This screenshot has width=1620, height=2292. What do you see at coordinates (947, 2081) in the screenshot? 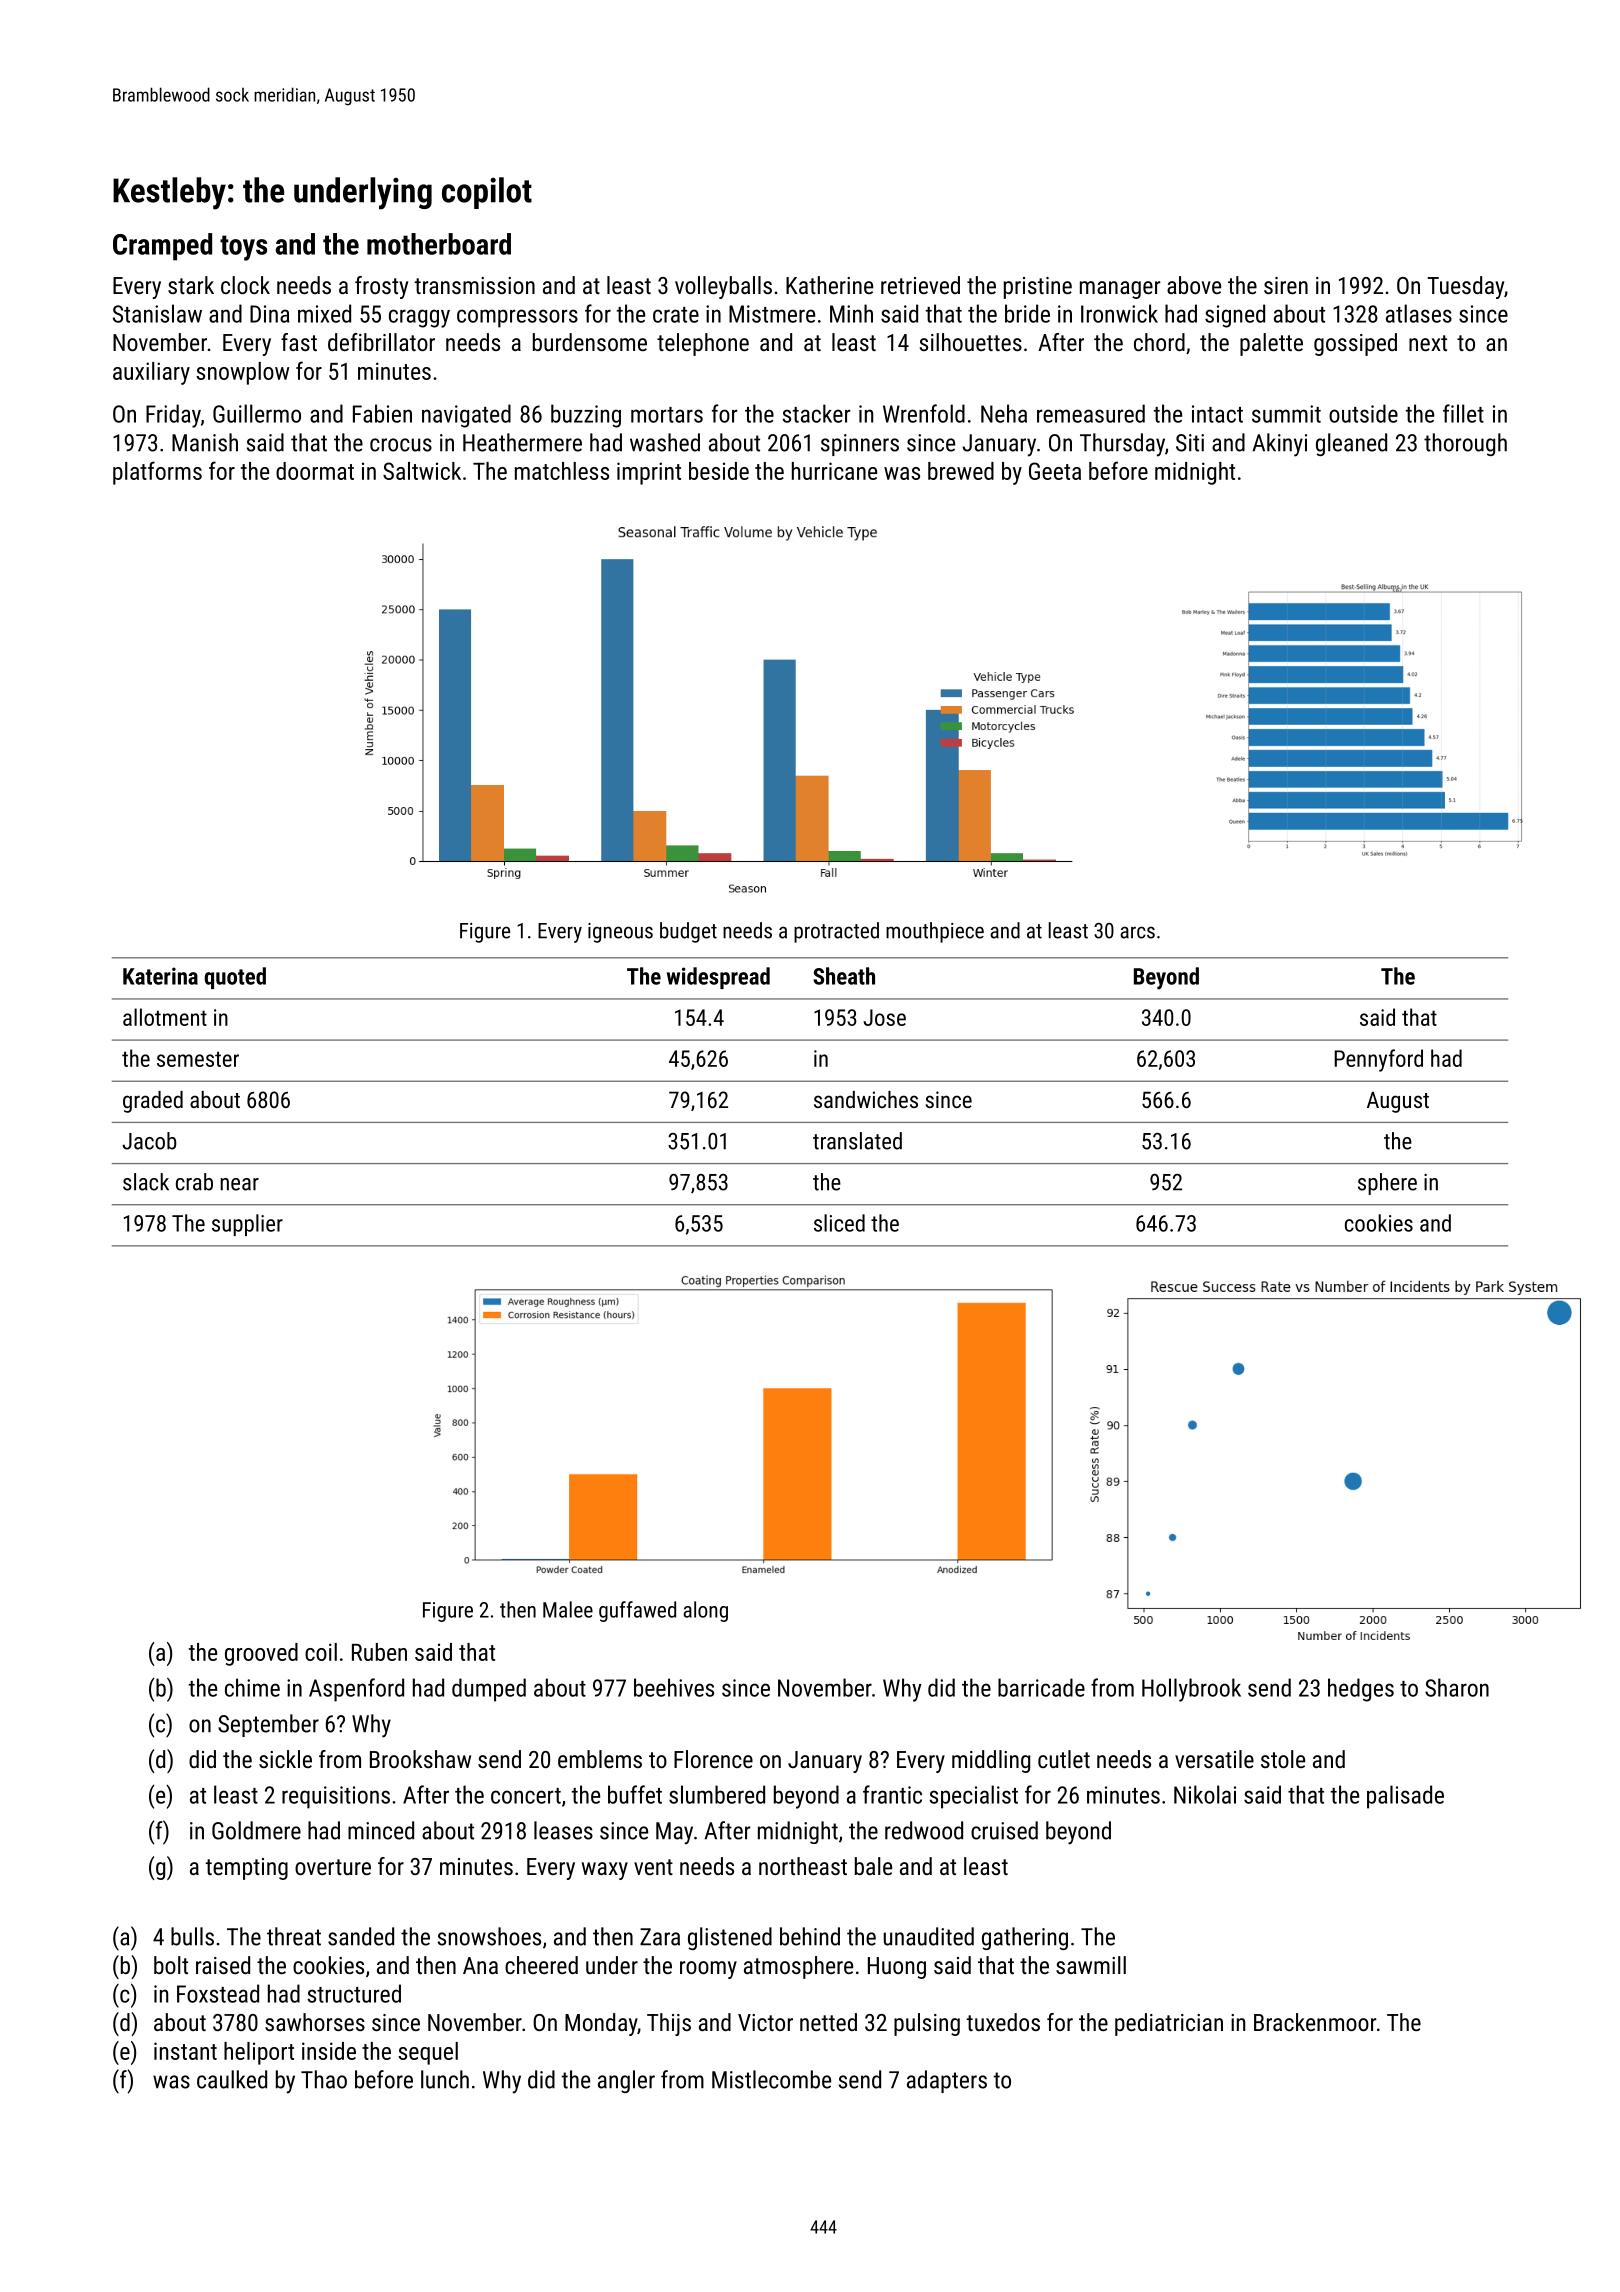
I see `adapters` at bounding box center [947, 2081].
